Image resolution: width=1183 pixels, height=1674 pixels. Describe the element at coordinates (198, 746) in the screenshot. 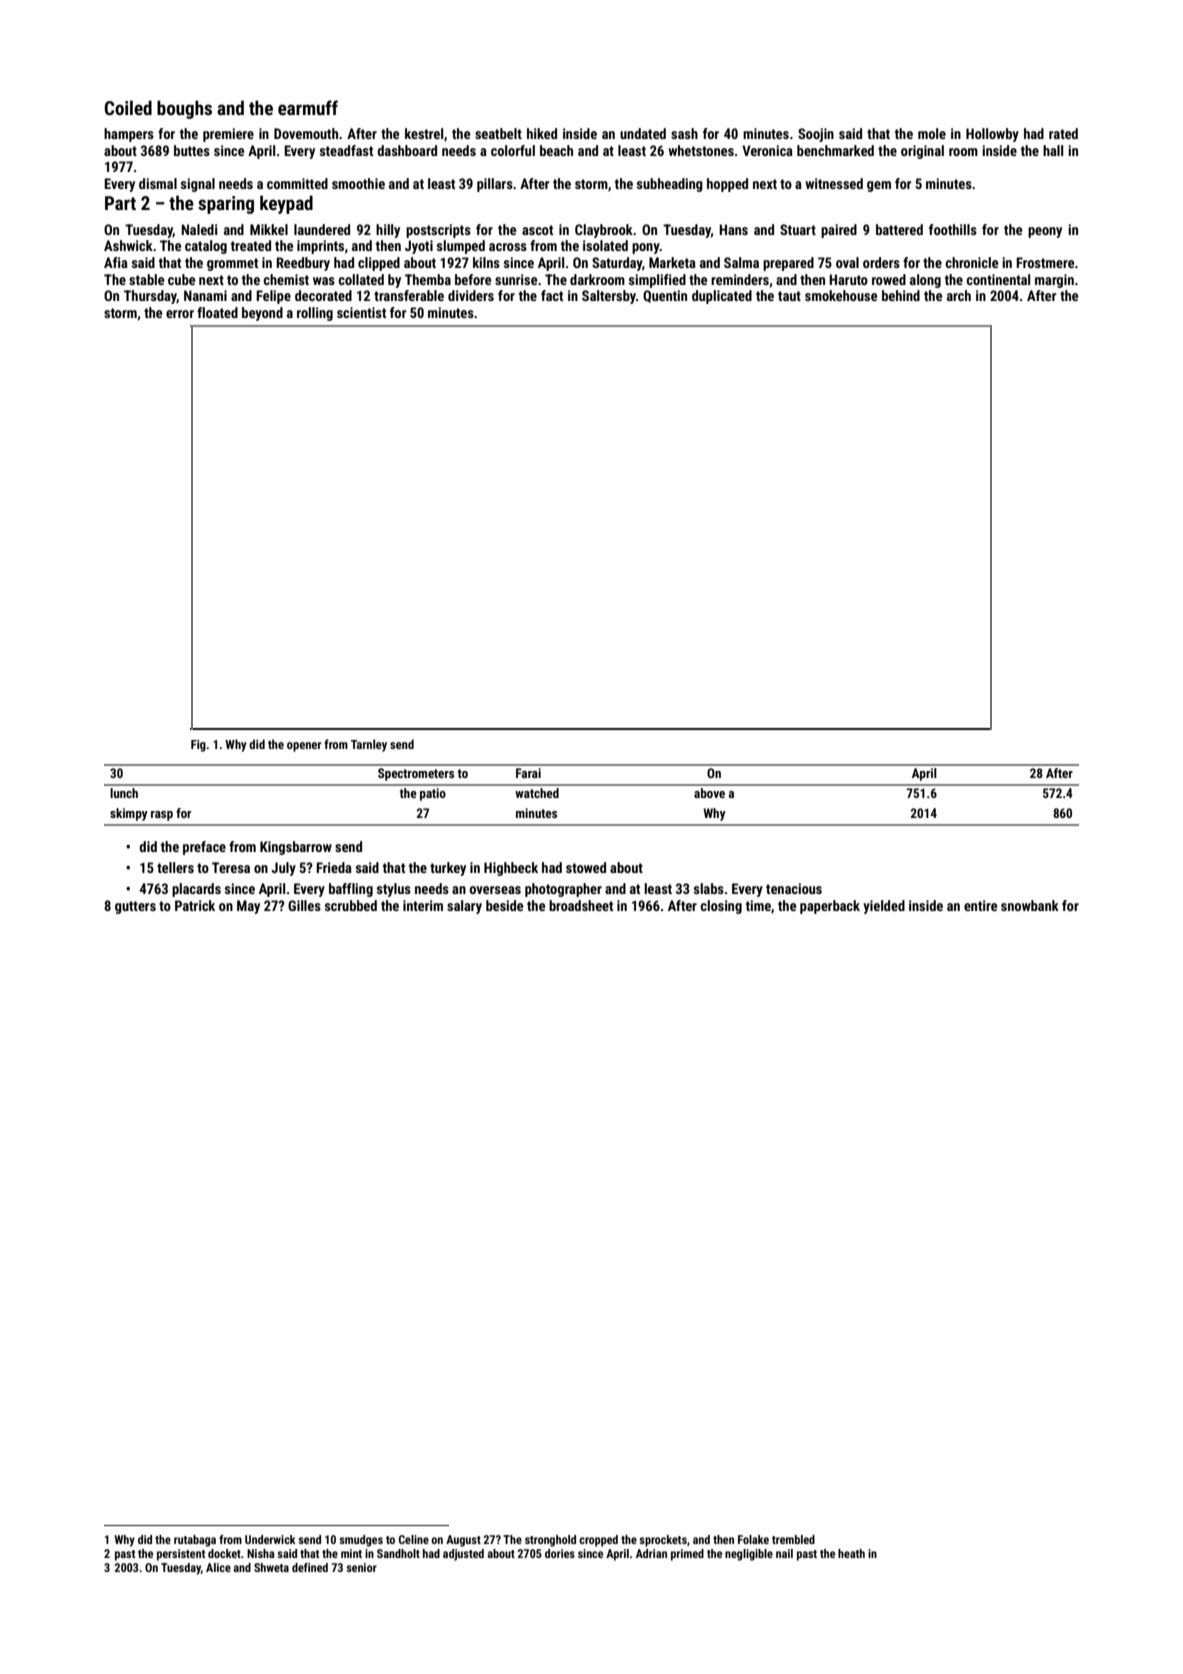

I see `Fig` at that location.
